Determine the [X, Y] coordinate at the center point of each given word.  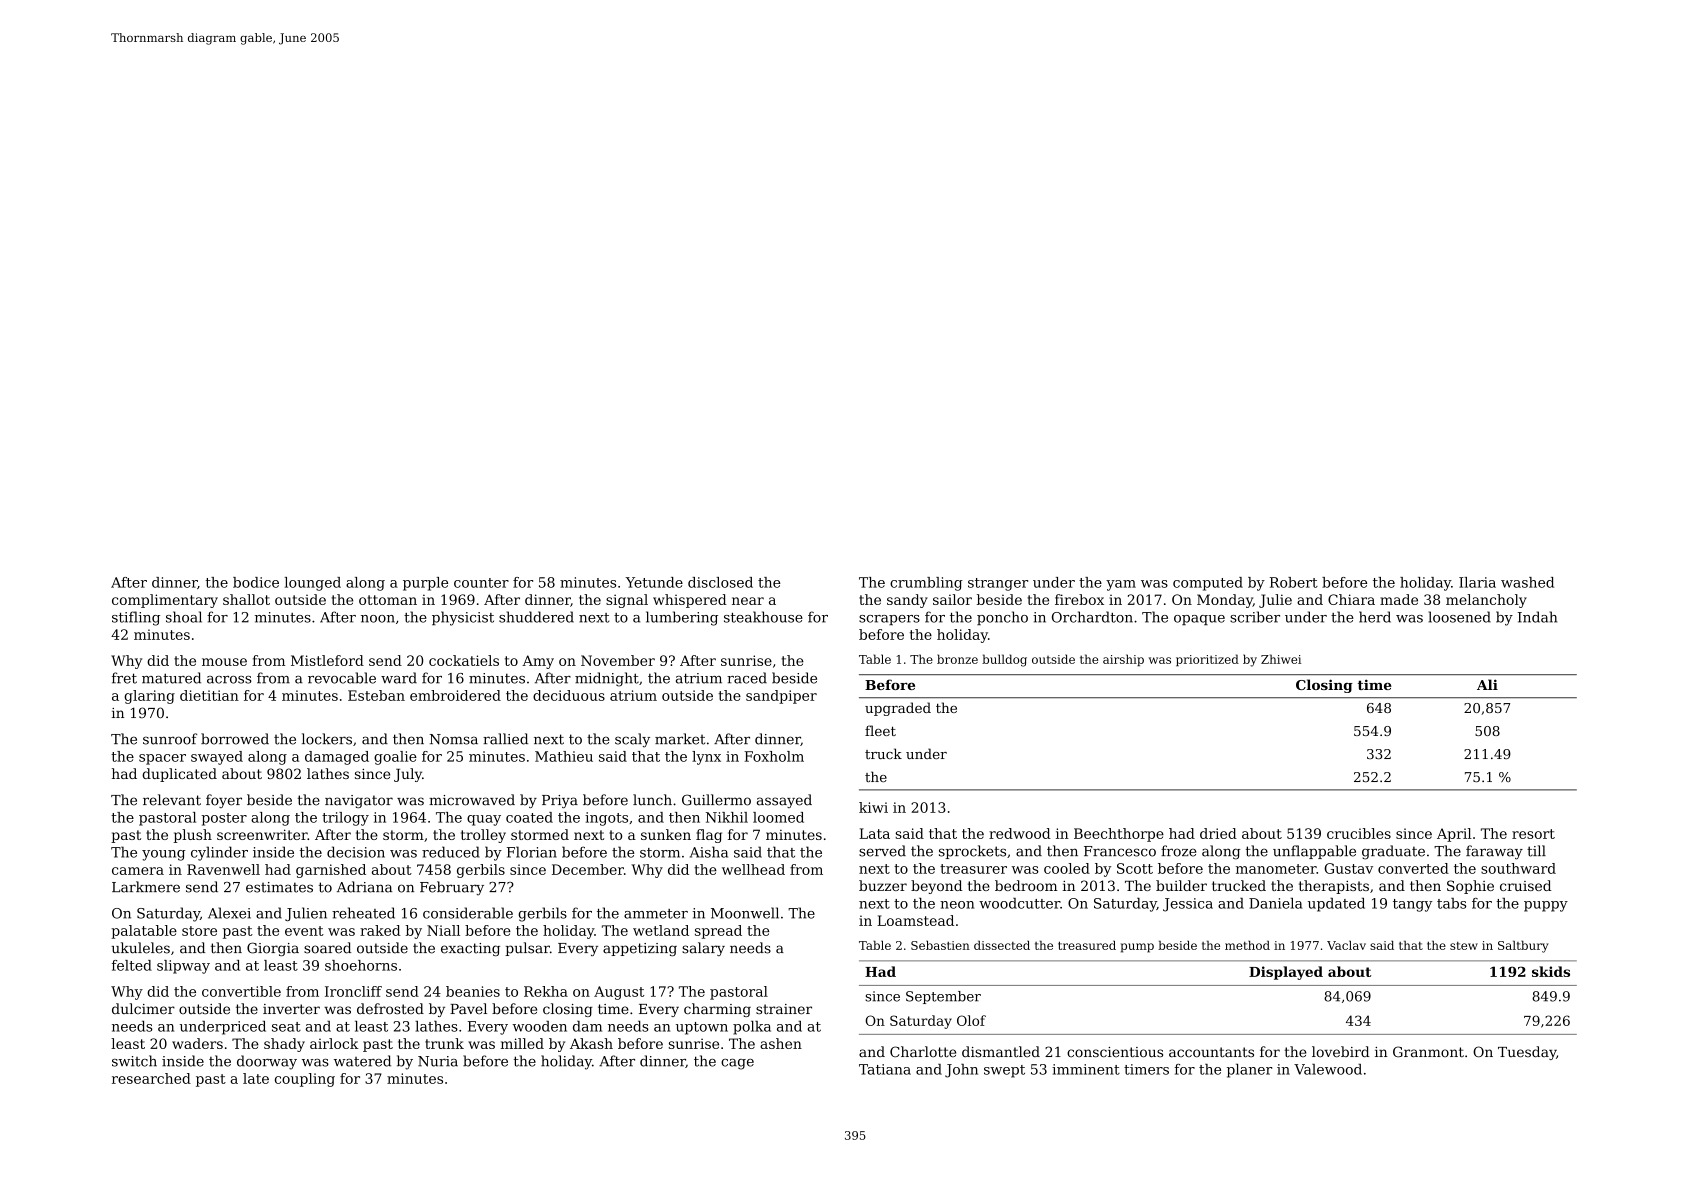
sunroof [170, 739]
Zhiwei [1281, 659]
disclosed [720, 582]
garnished [331, 871]
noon [378, 619]
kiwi [873, 807]
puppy [1546, 906]
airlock [334, 1043]
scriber [1255, 617]
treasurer [973, 869]
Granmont [1428, 1052]
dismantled [1001, 1051]
